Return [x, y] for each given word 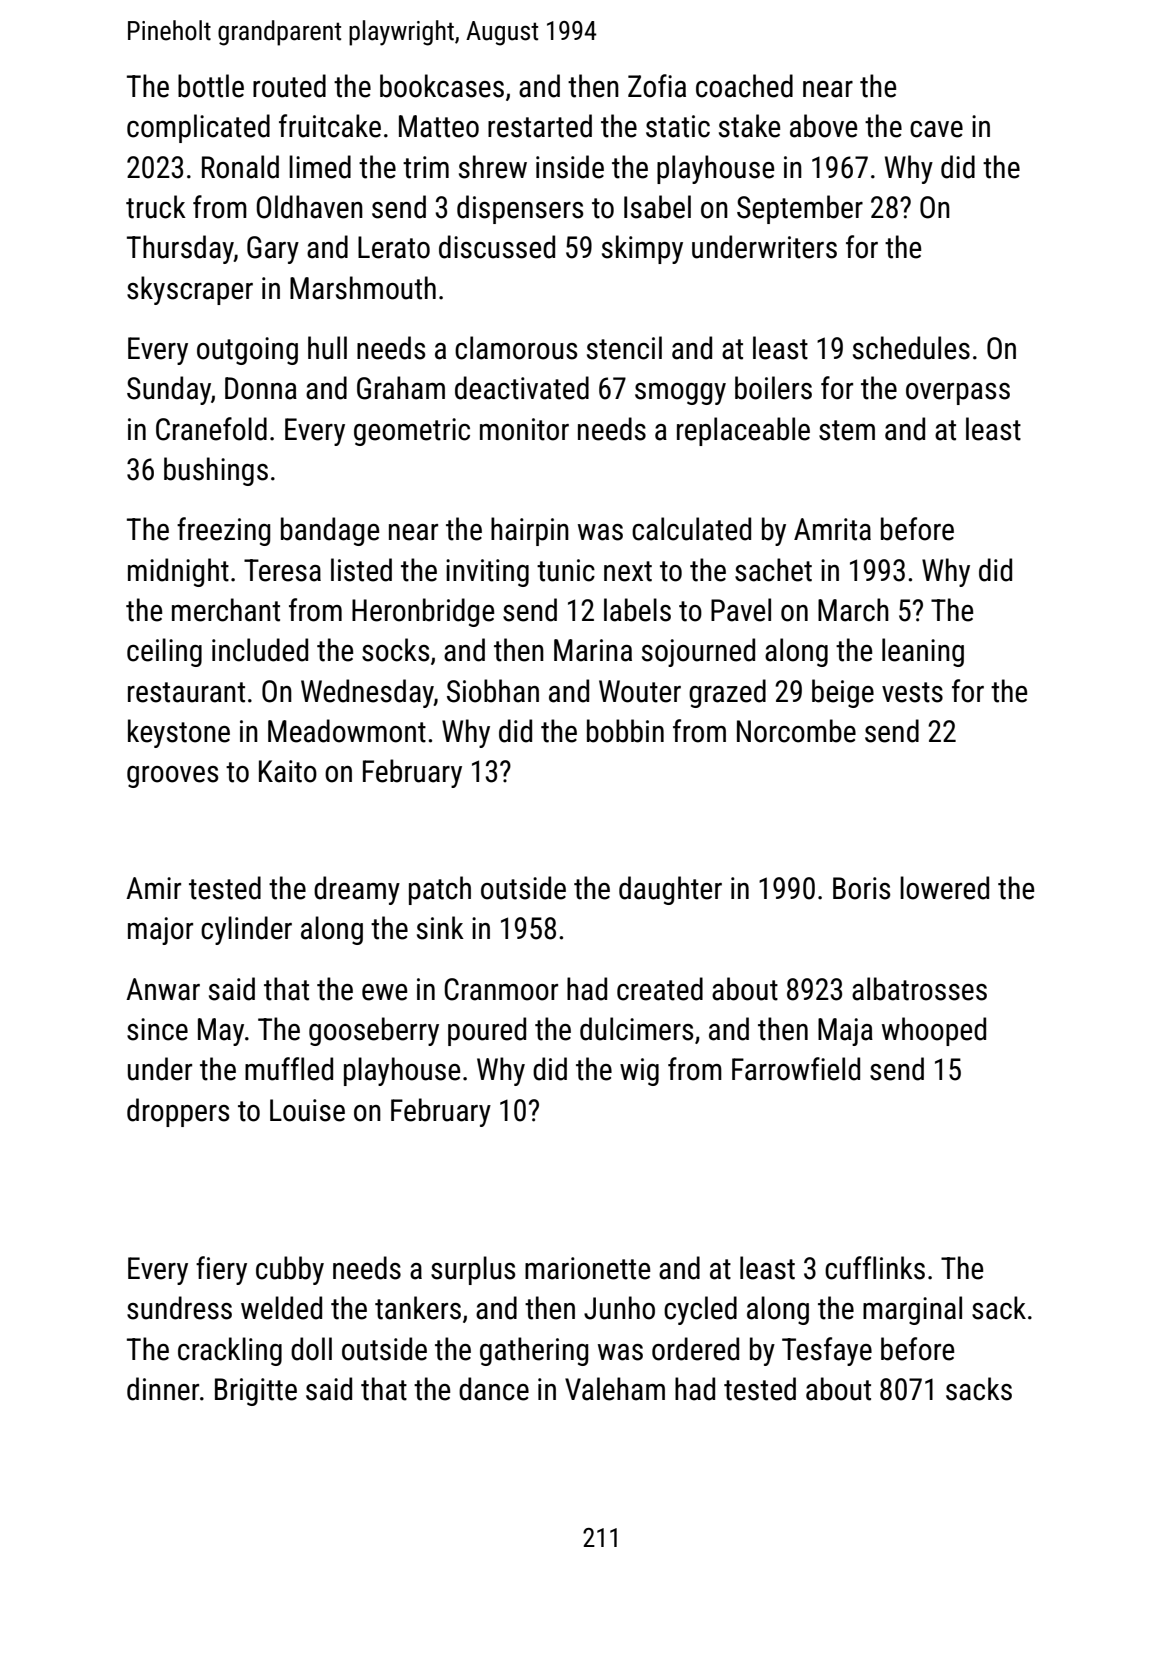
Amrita [832, 529]
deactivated [522, 388]
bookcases [442, 86]
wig [639, 1072]
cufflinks [875, 1268]
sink [440, 928]
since [157, 1029]
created [660, 989]
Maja [845, 1032]
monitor [524, 429]
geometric [412, 432]
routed [289, 86]
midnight [178, 572]
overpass [958, 394]
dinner [163, 1389]
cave [936, 129]
